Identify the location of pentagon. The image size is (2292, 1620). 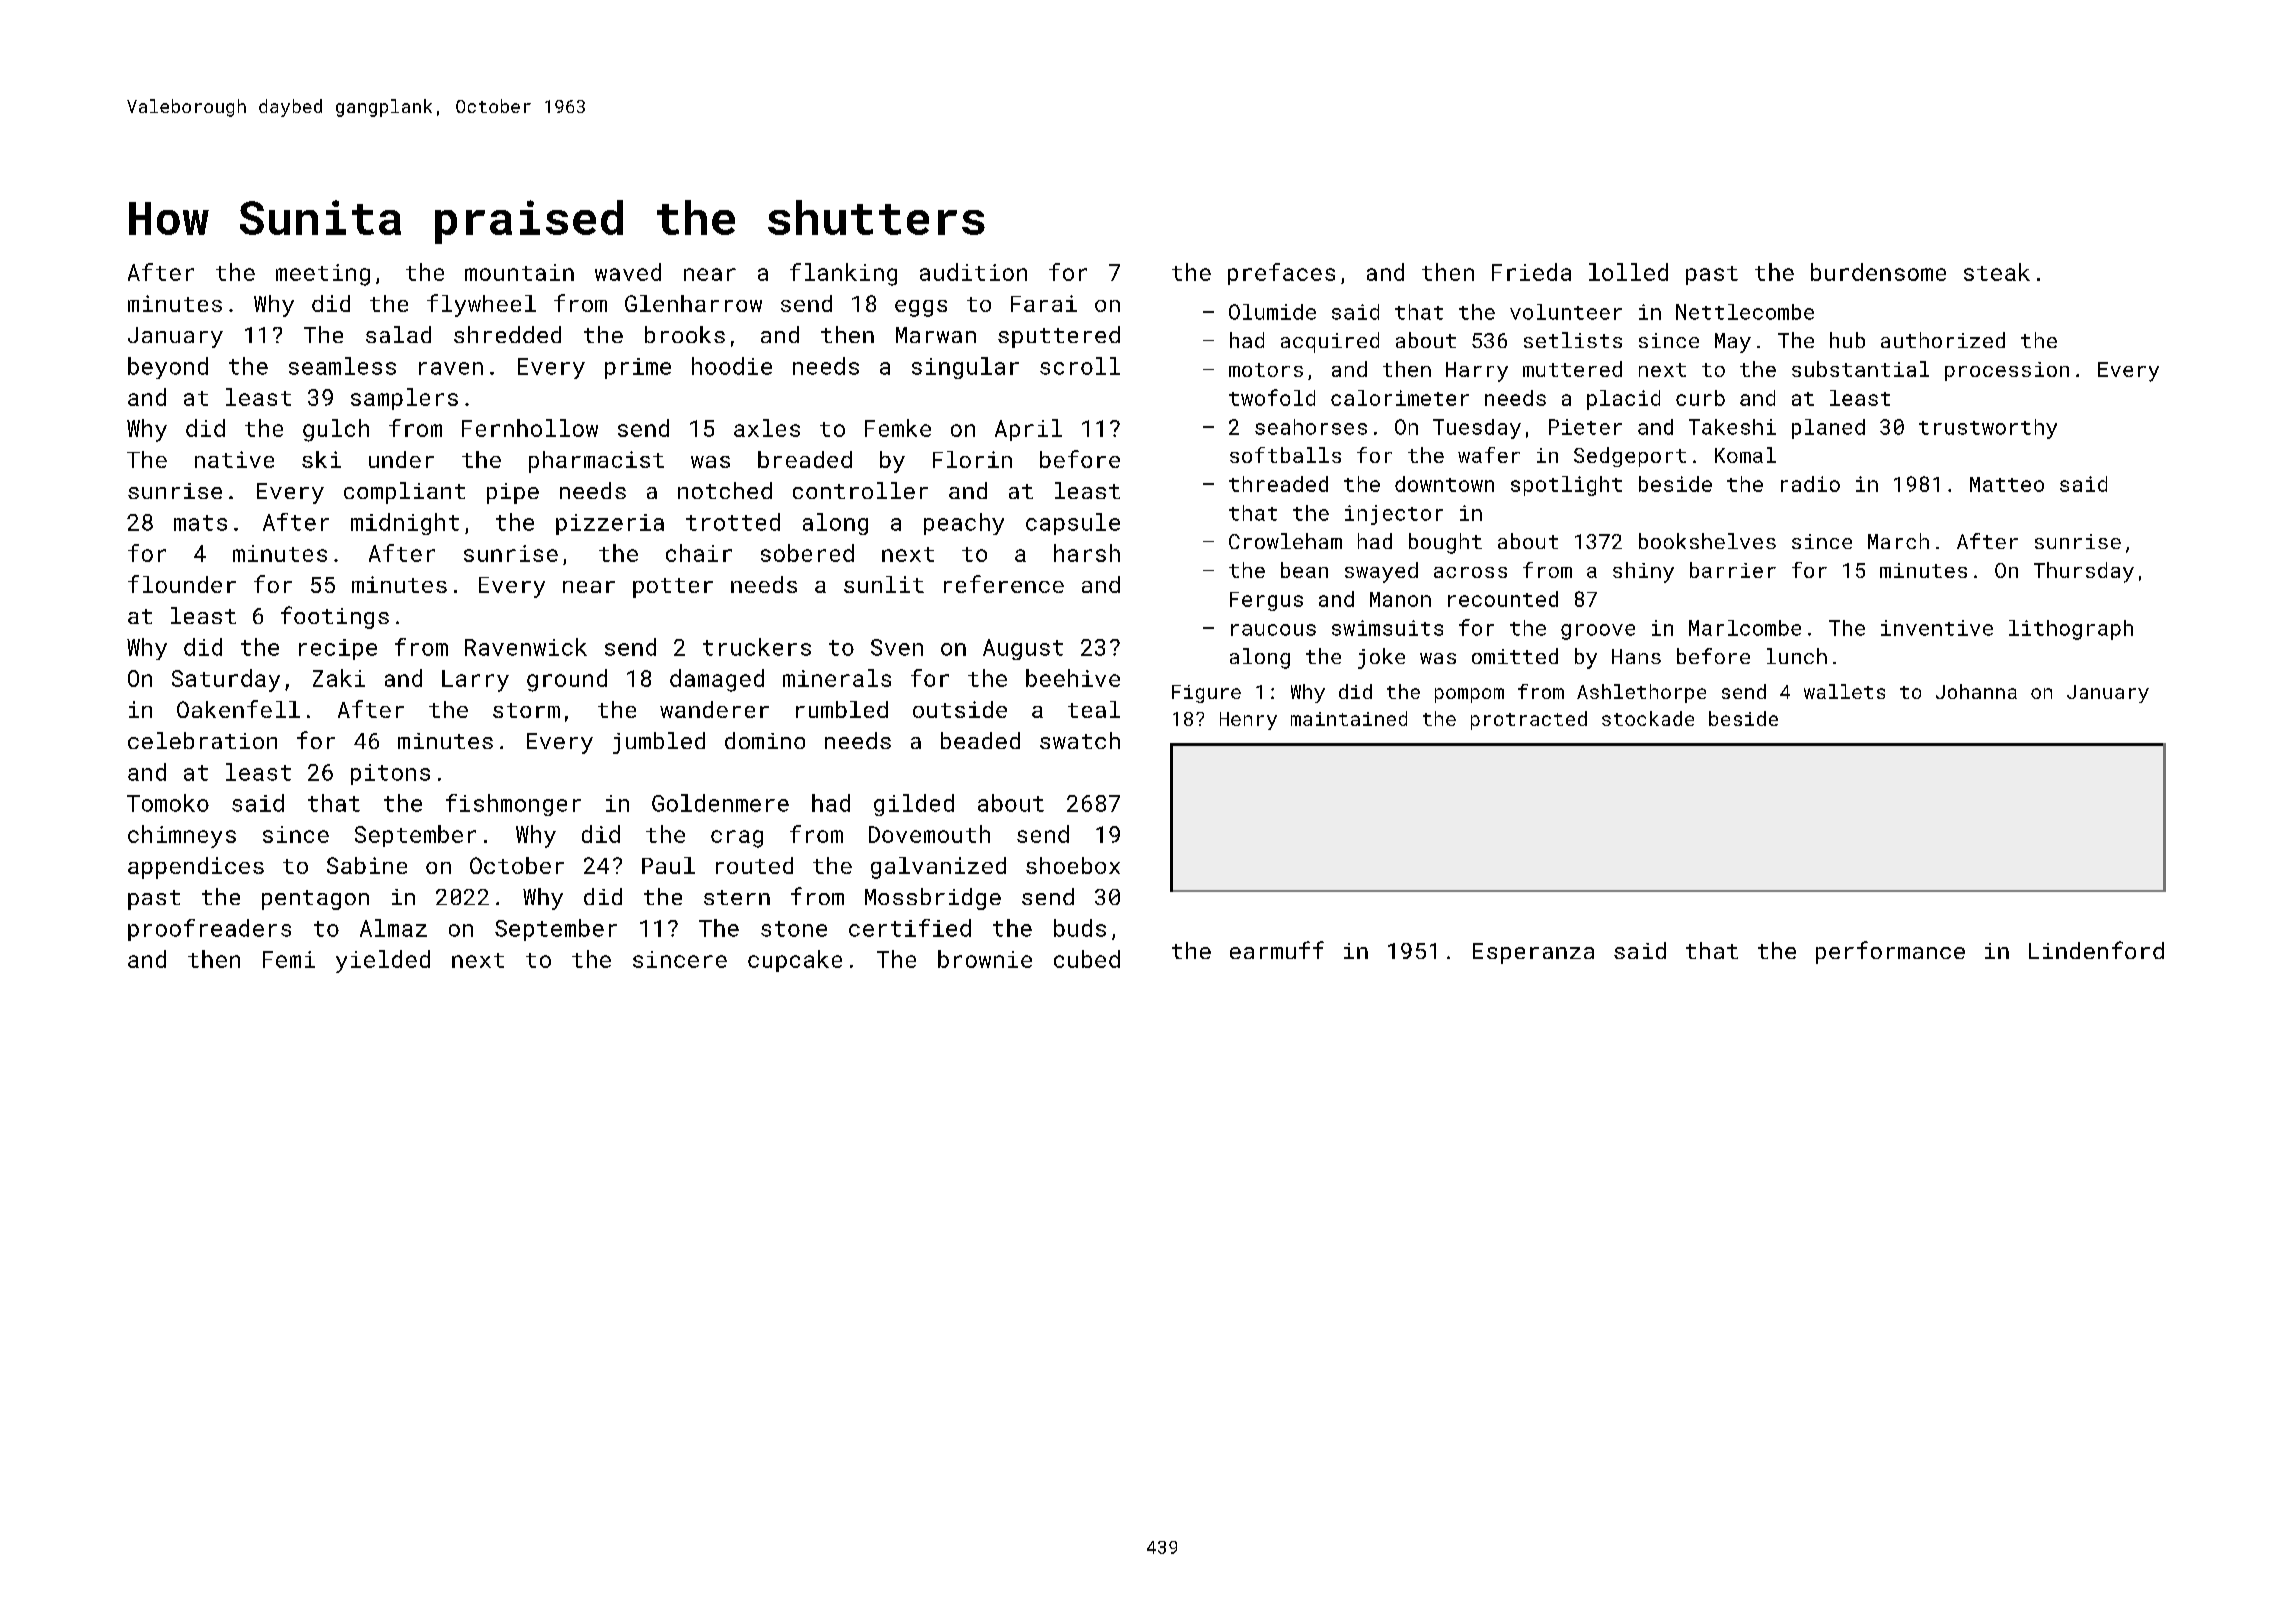
(315, 900).
